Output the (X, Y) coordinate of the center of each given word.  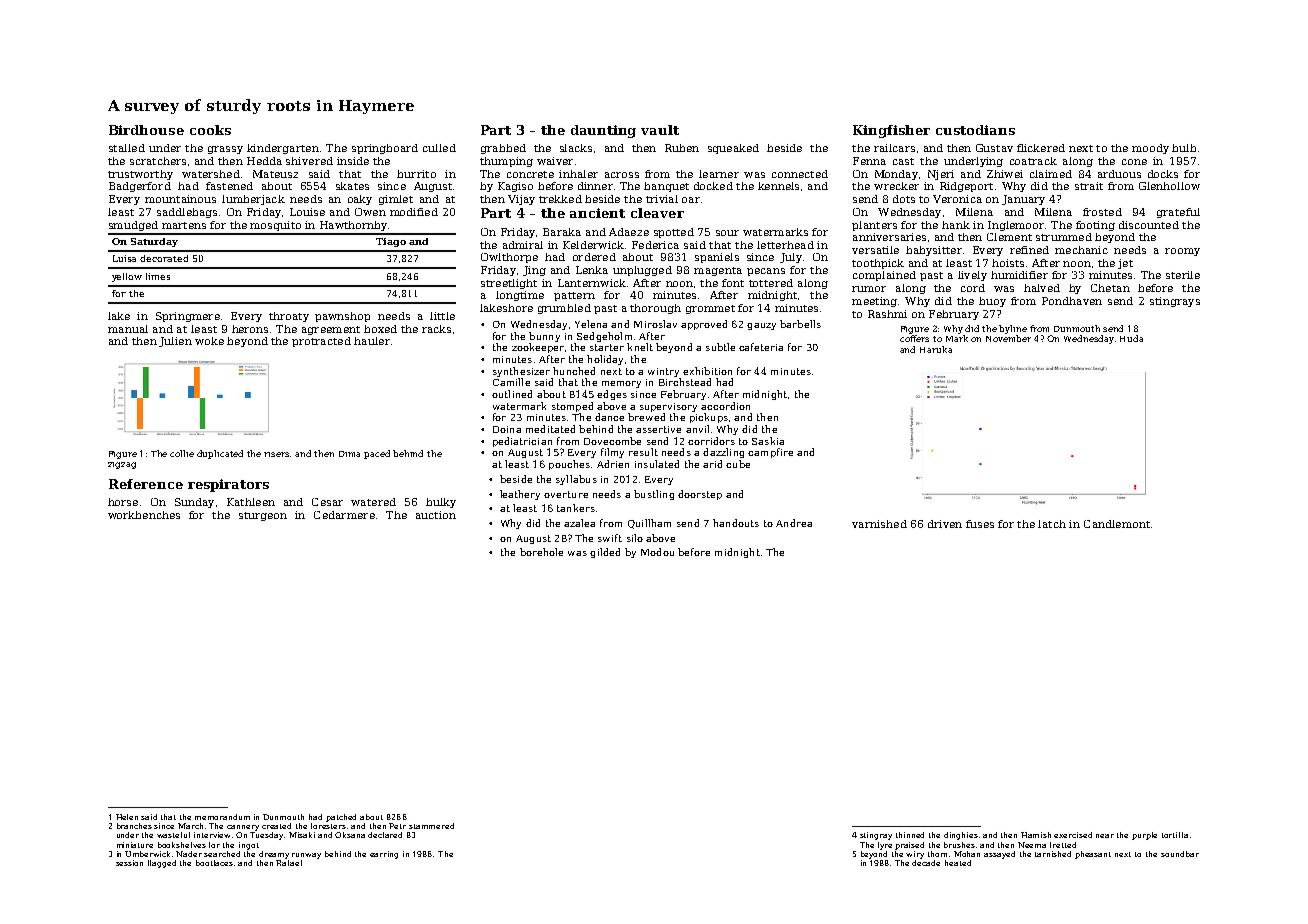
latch (1052, 524)
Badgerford (140, 187)
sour (727, 233)
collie (182, 453)
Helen (127, 817)
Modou (657, 552)
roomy (1182, 252)
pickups (709, 418)
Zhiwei (1005, 174)
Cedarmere (344, 515)
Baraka (562, 232)
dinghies (961, 836)
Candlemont (1117, 524)
